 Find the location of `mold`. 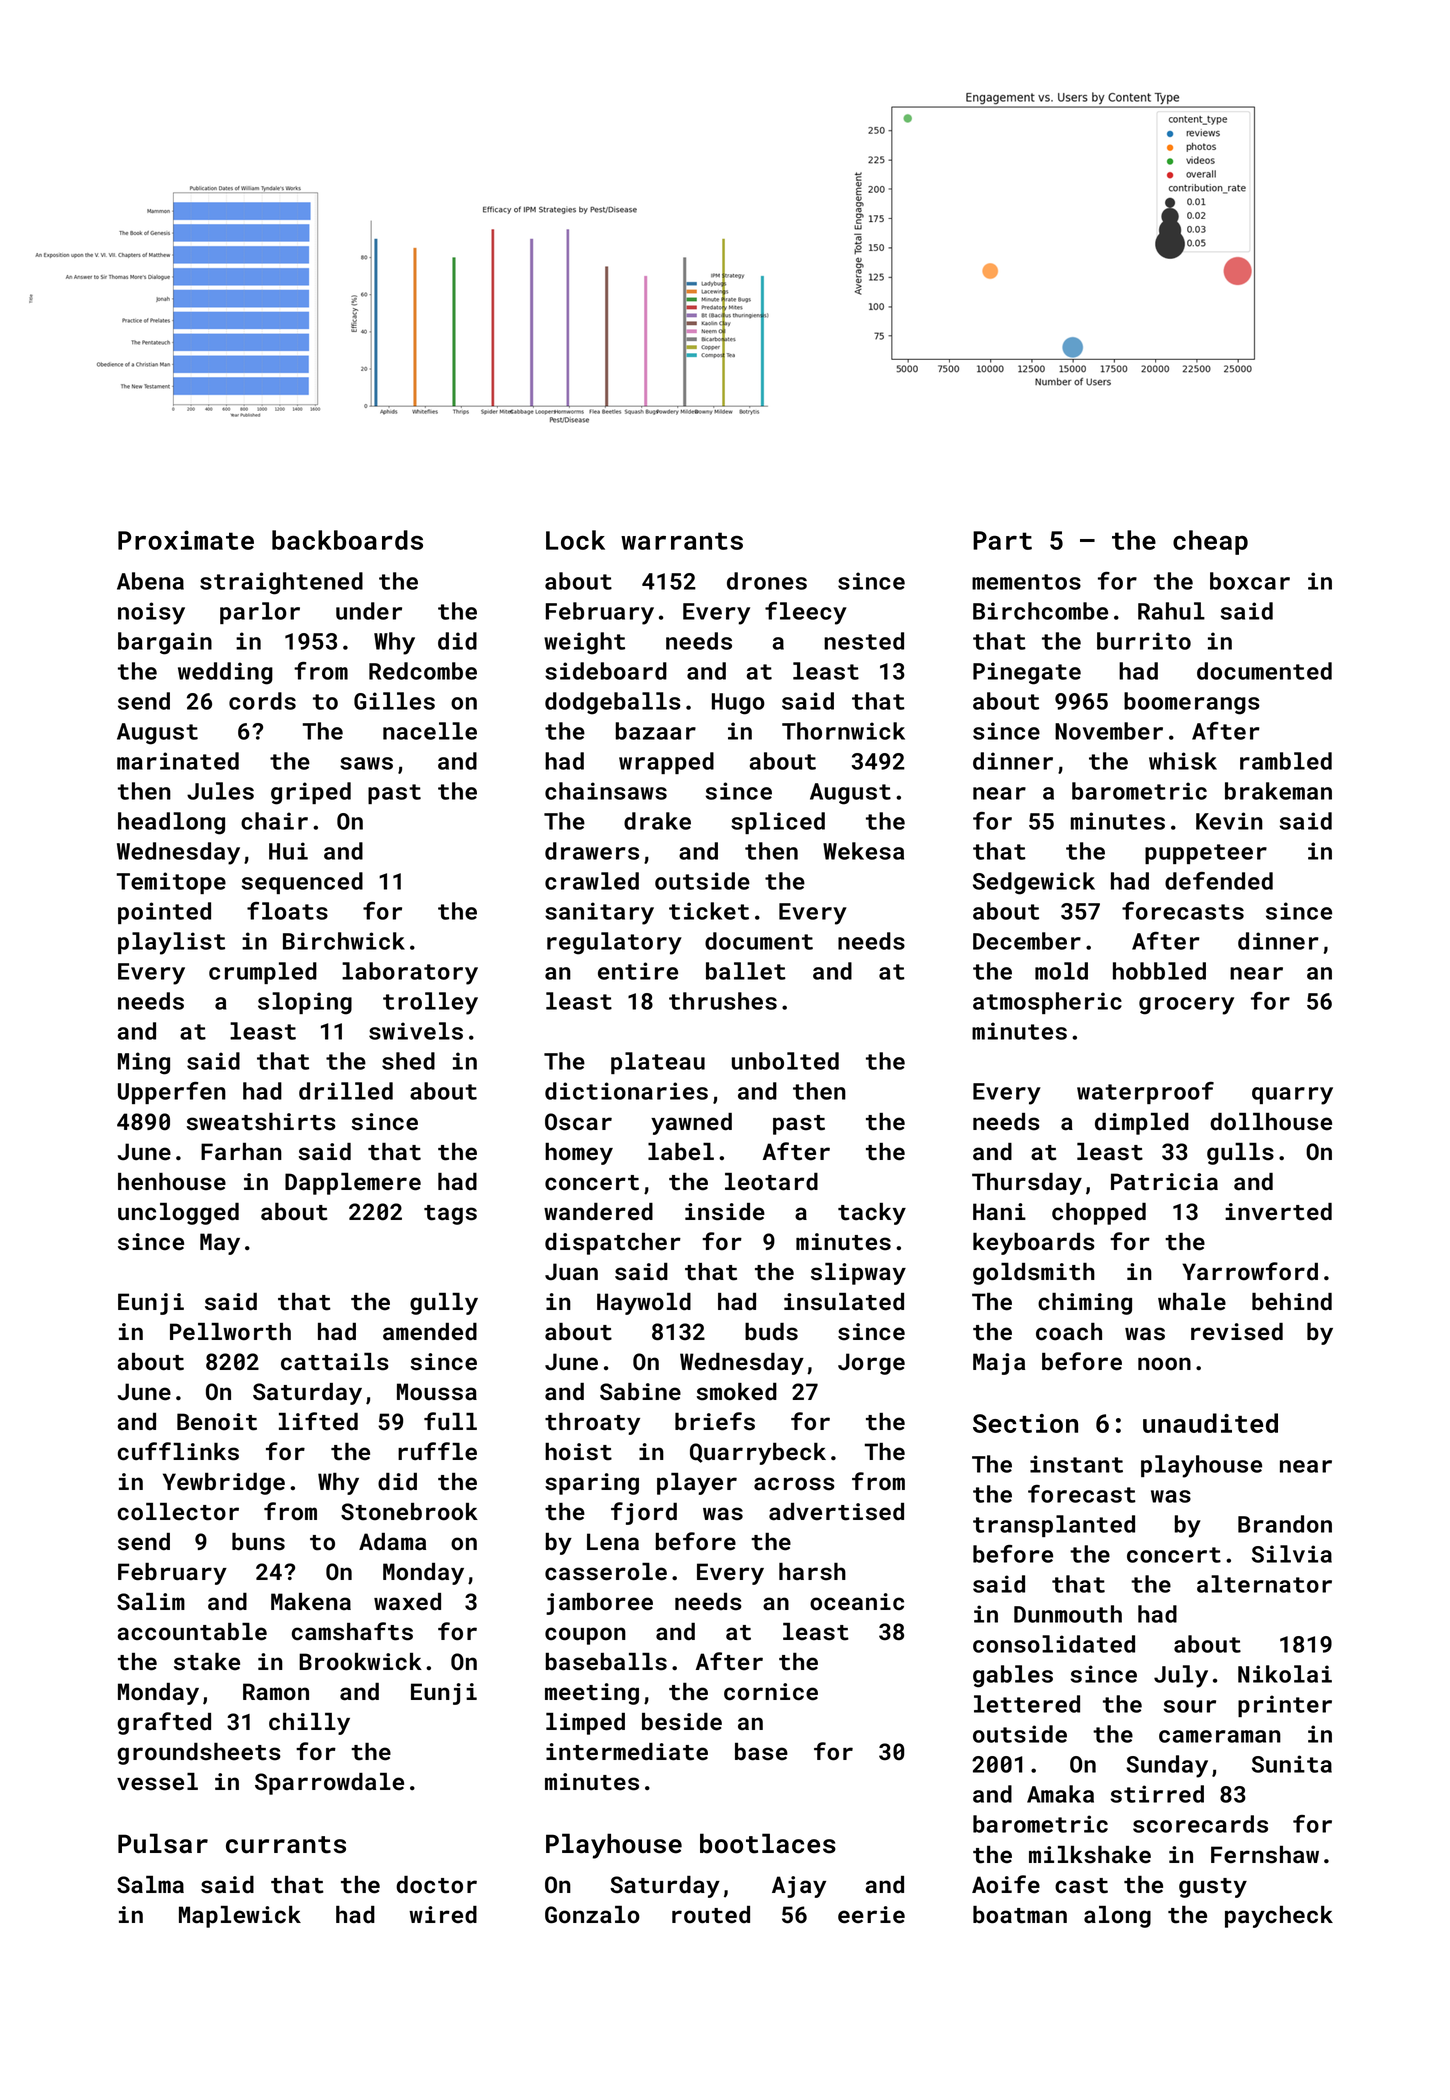

mold is located at coordinates (1061, 971).
